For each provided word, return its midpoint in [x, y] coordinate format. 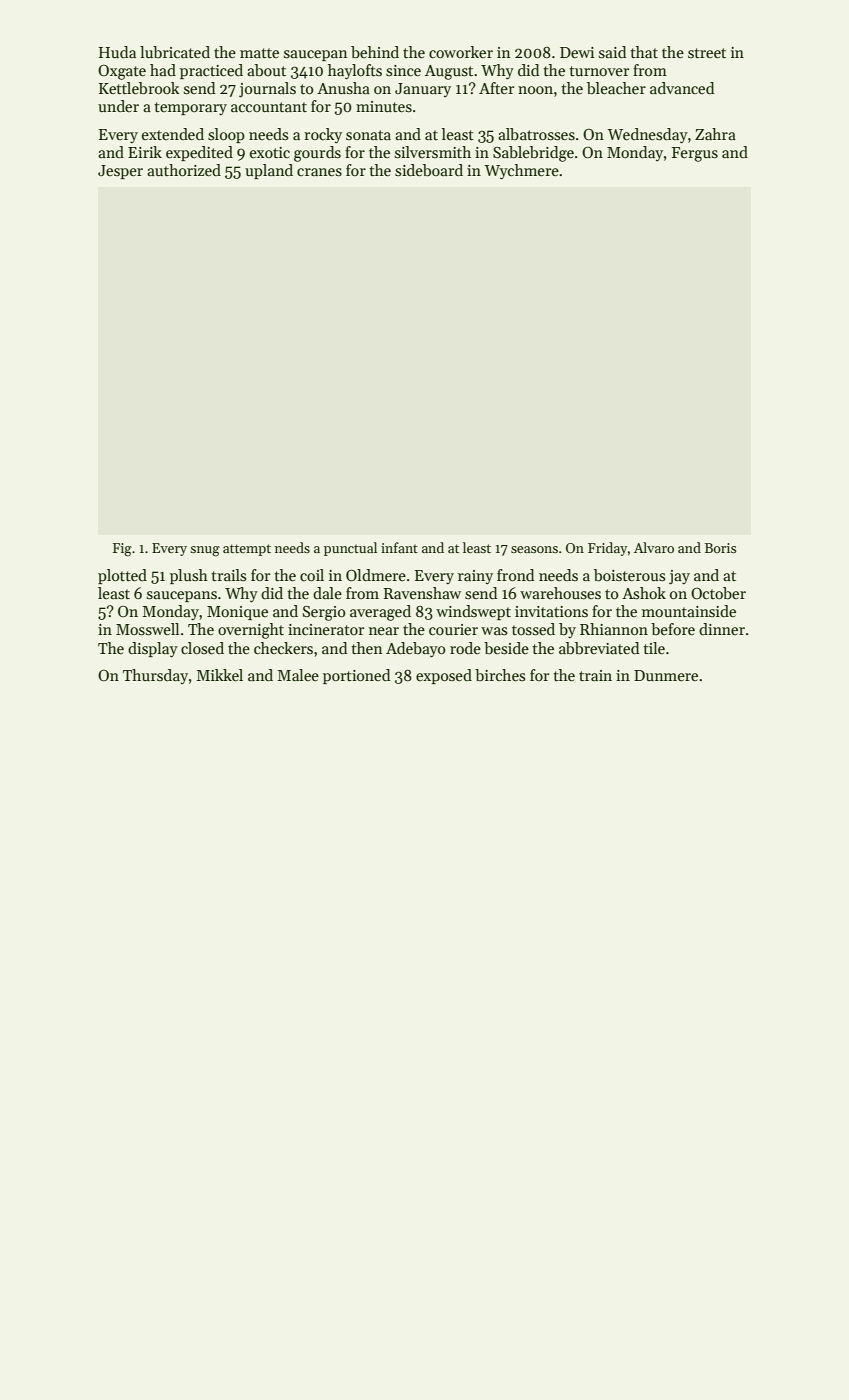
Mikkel [219, 675]
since [403, 71]
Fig [122, 550]
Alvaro [654, 547]
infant [399, 547]
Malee [298, 675]
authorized [184, 170]
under [118, 106]
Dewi [577, 52]
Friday [607, 549]
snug [205, 551]
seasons [534, 549]
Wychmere [521, 172]
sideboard [429, 170]
